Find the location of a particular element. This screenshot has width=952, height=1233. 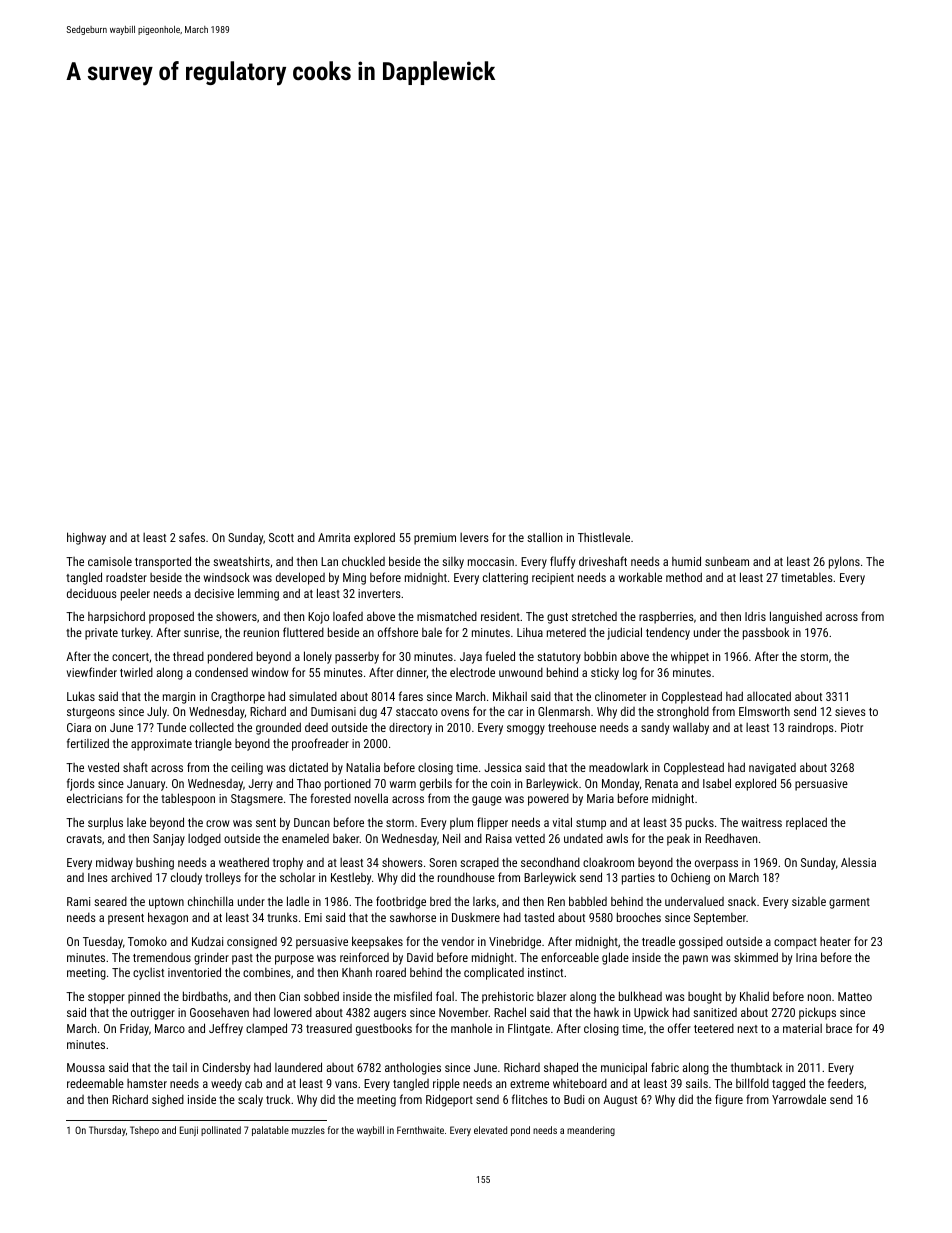

cyclist is located at coordinates (148, 974).
